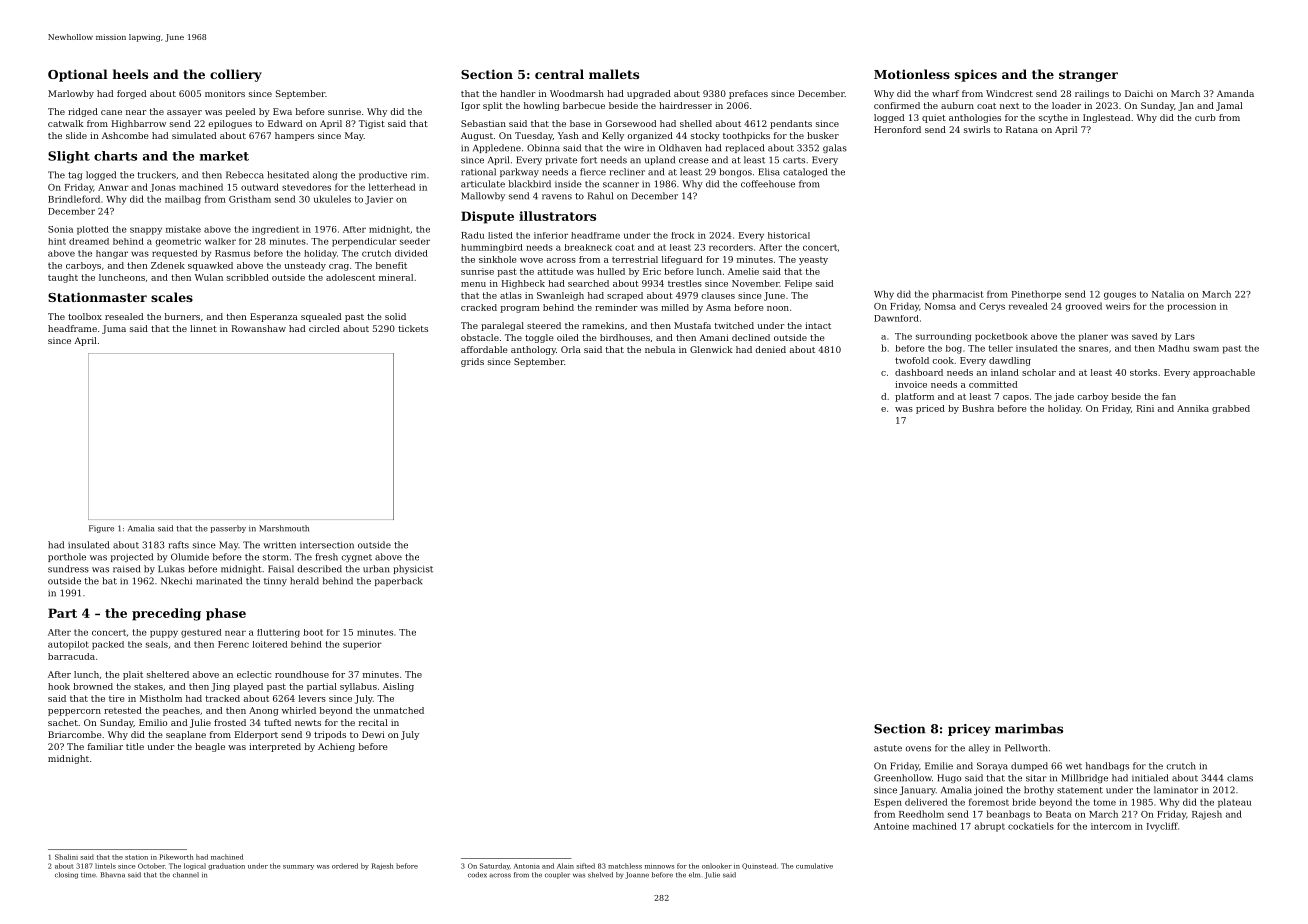  I want to click on cockatiels, so click(1031, 826).
